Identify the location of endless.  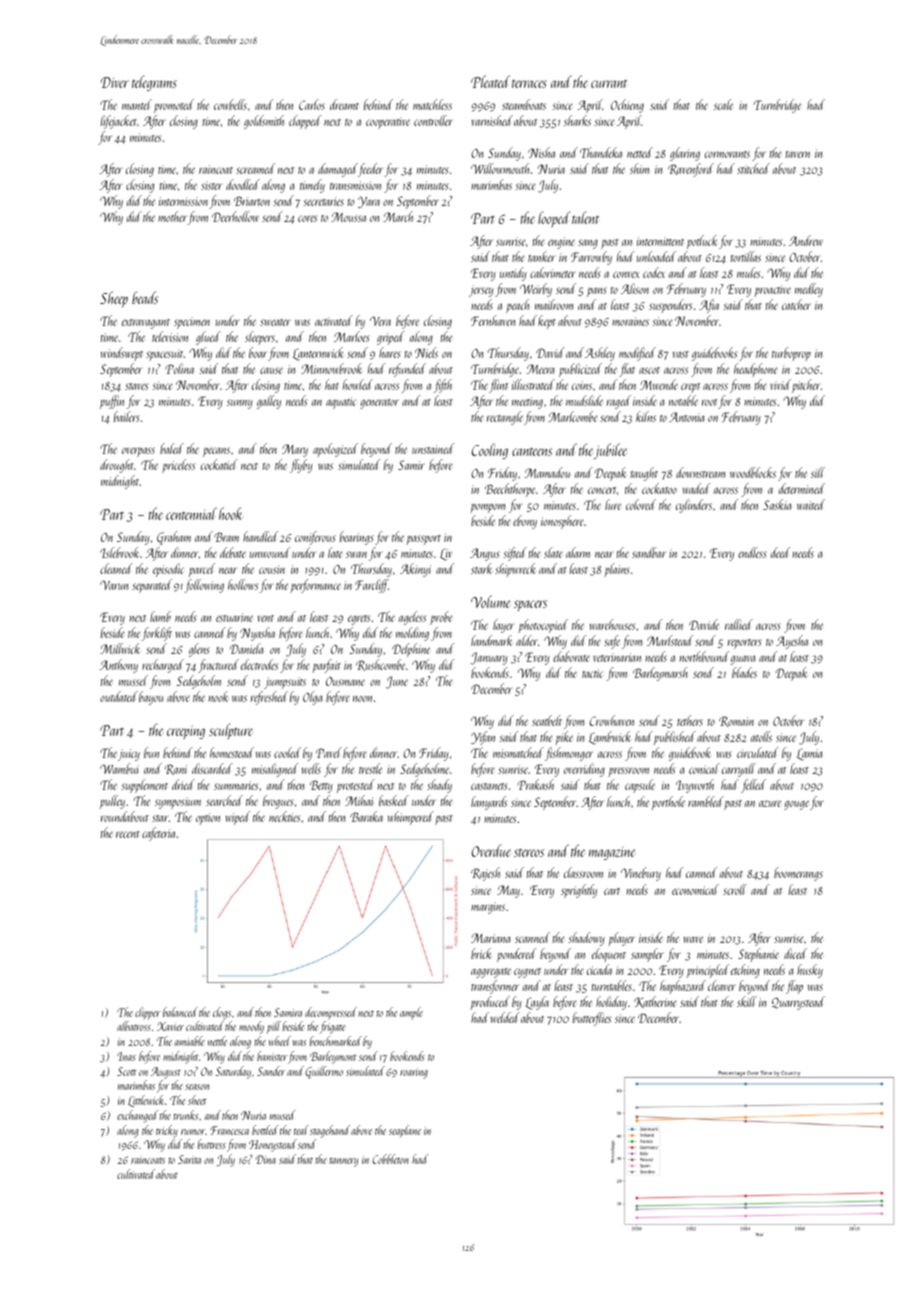
(752, 552).
